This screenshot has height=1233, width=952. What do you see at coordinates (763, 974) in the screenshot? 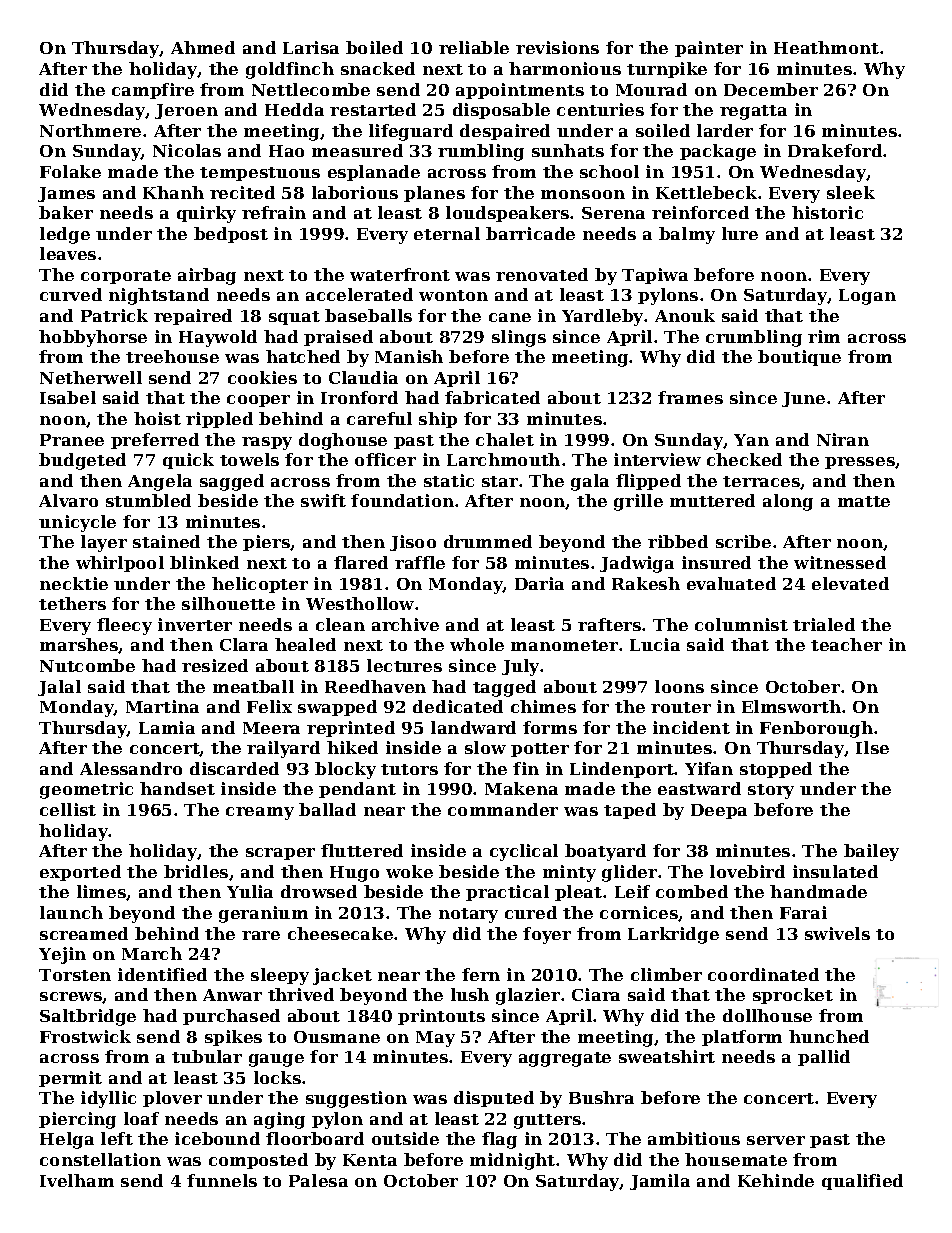
I see `coordinated` at bounding box center [763, 974].
